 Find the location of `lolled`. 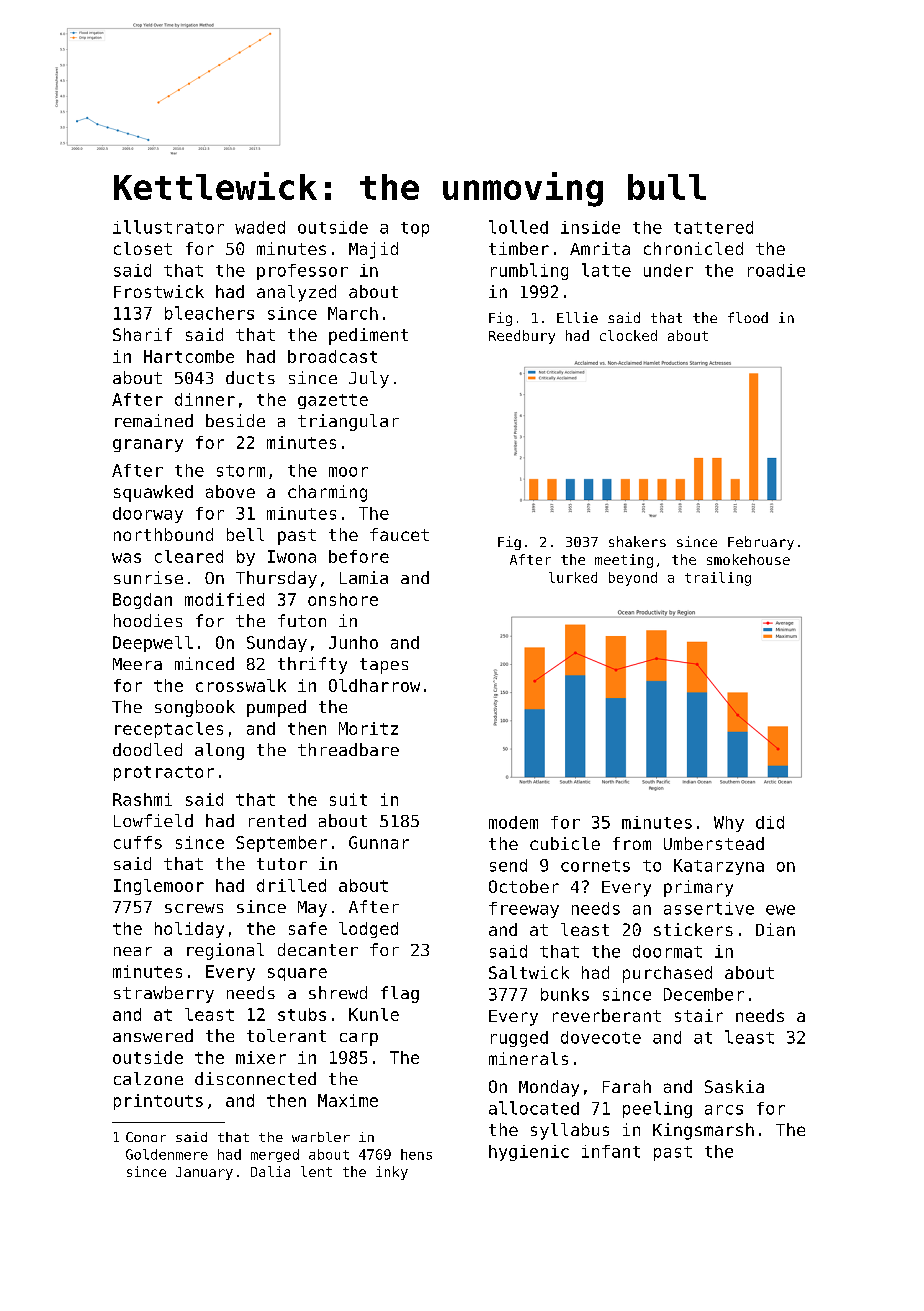

lolled is located at coordinates (518, 227).
